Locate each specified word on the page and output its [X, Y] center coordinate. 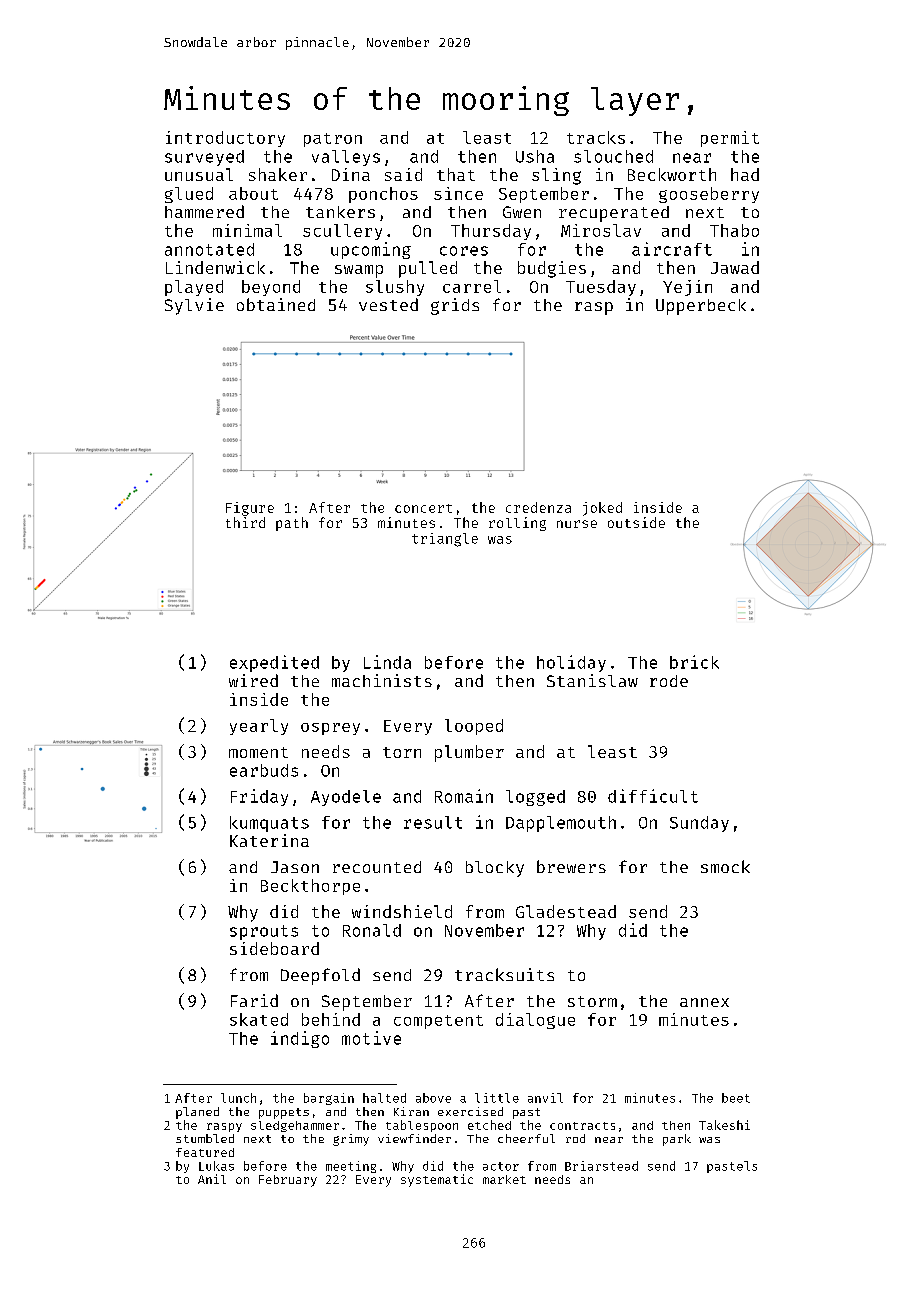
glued [189, 195]
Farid [254, 1000]
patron [333, 140]
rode [669, 681]
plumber [469, 753]
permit [730, 139]
